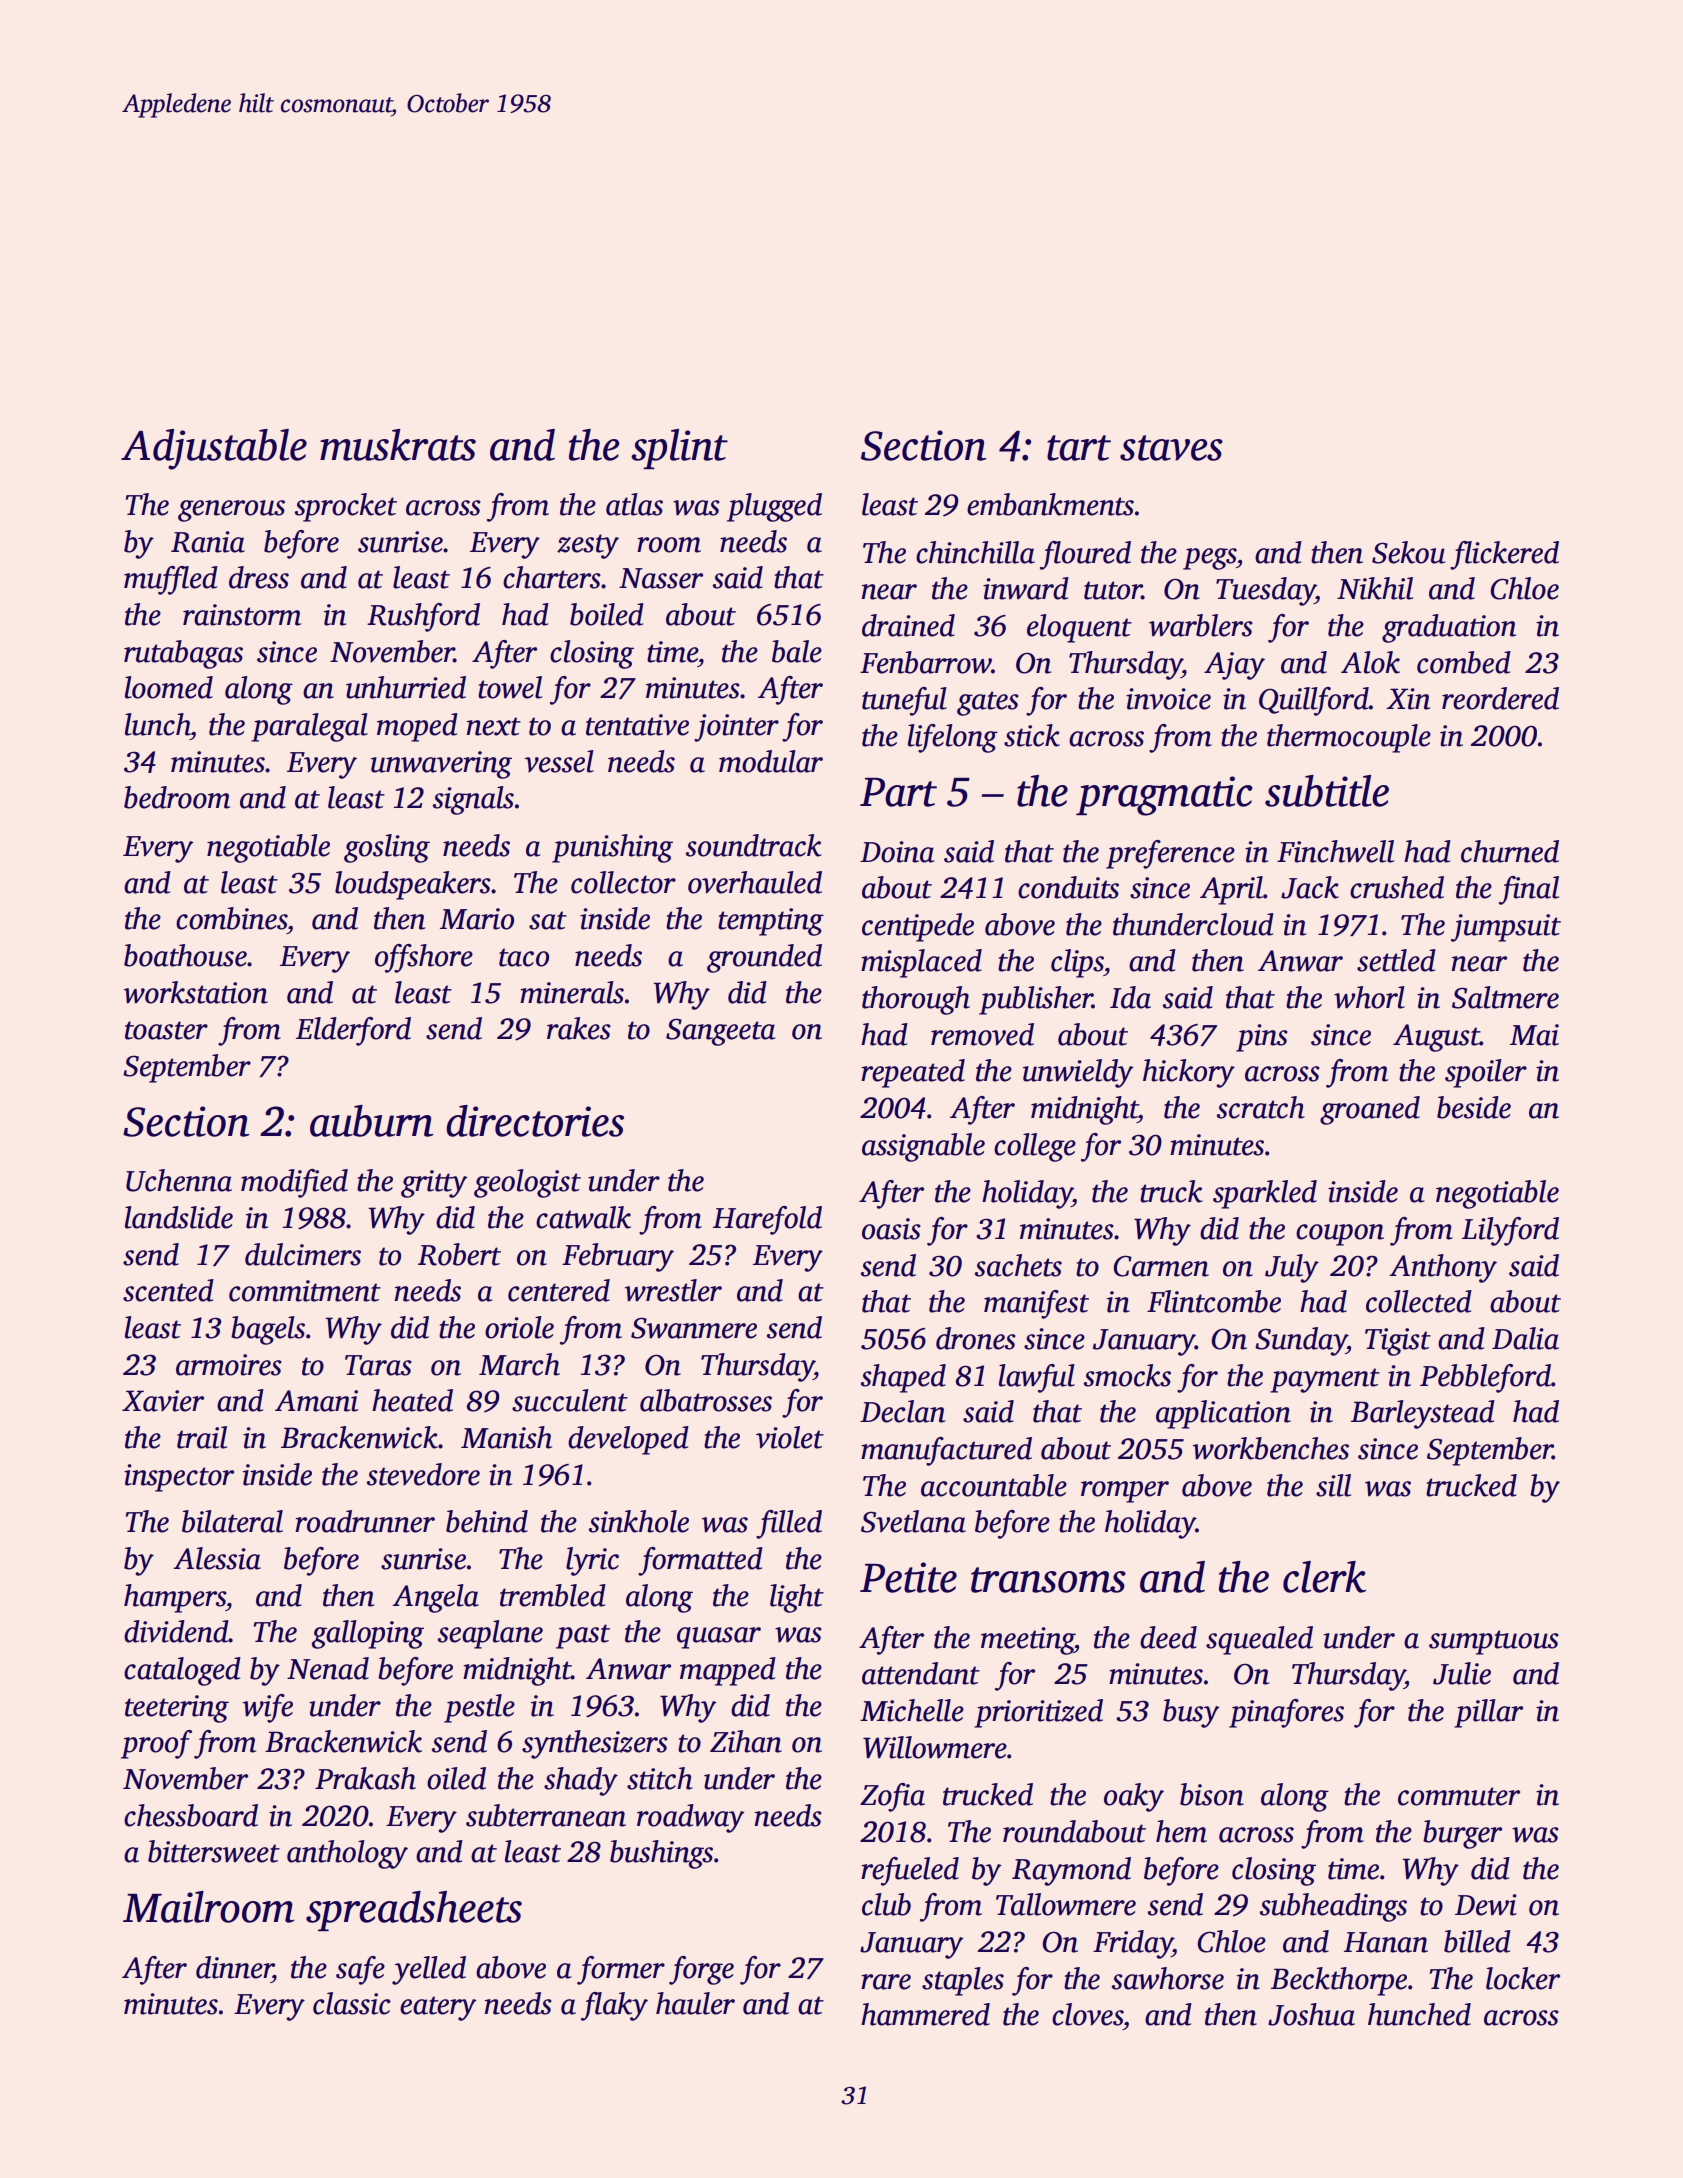 The height and width of the page is (2178, 1683). I want to click on minerals, so click(572, 992).
